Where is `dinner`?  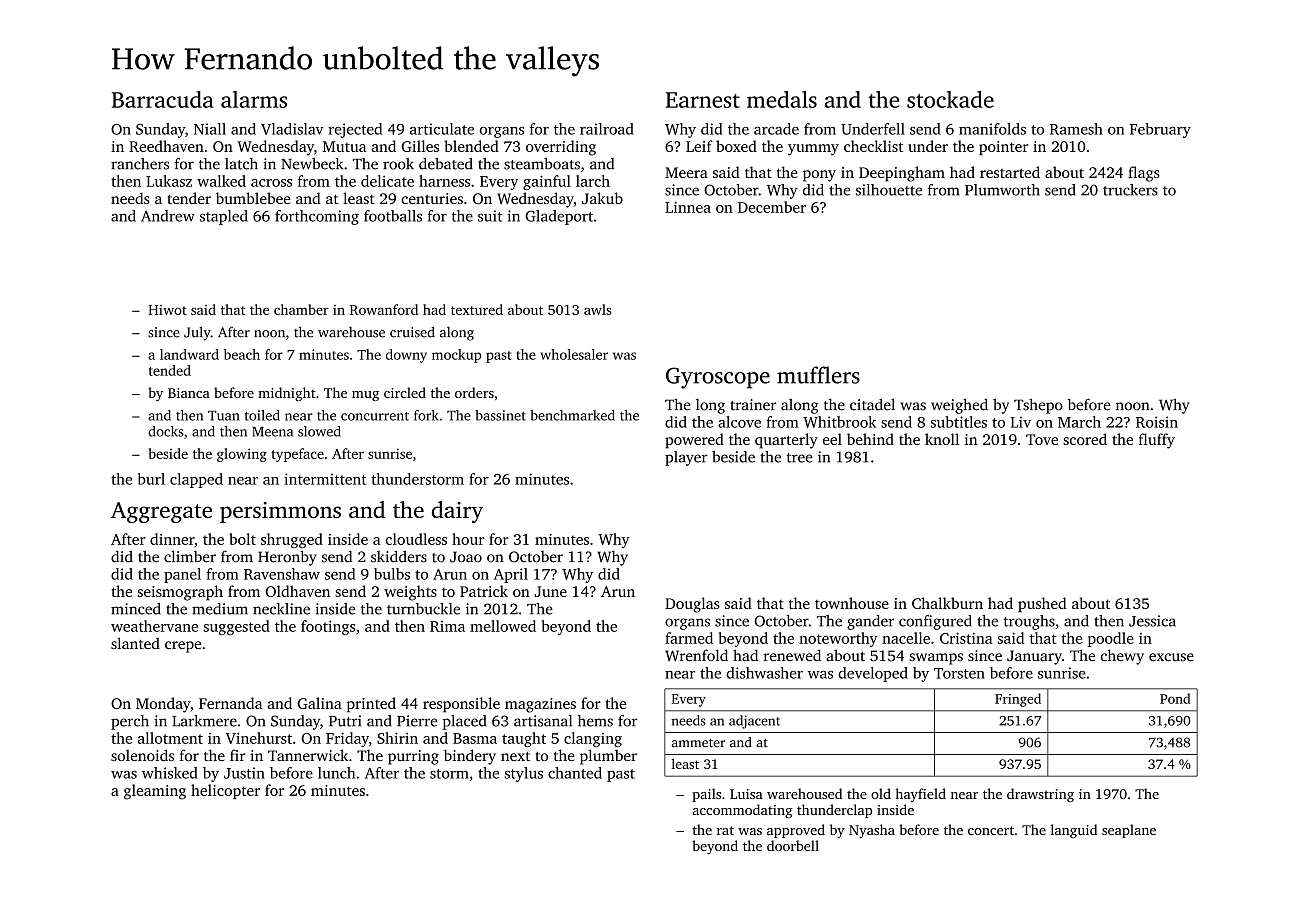 dinner is located at coordinates (172, 539).
